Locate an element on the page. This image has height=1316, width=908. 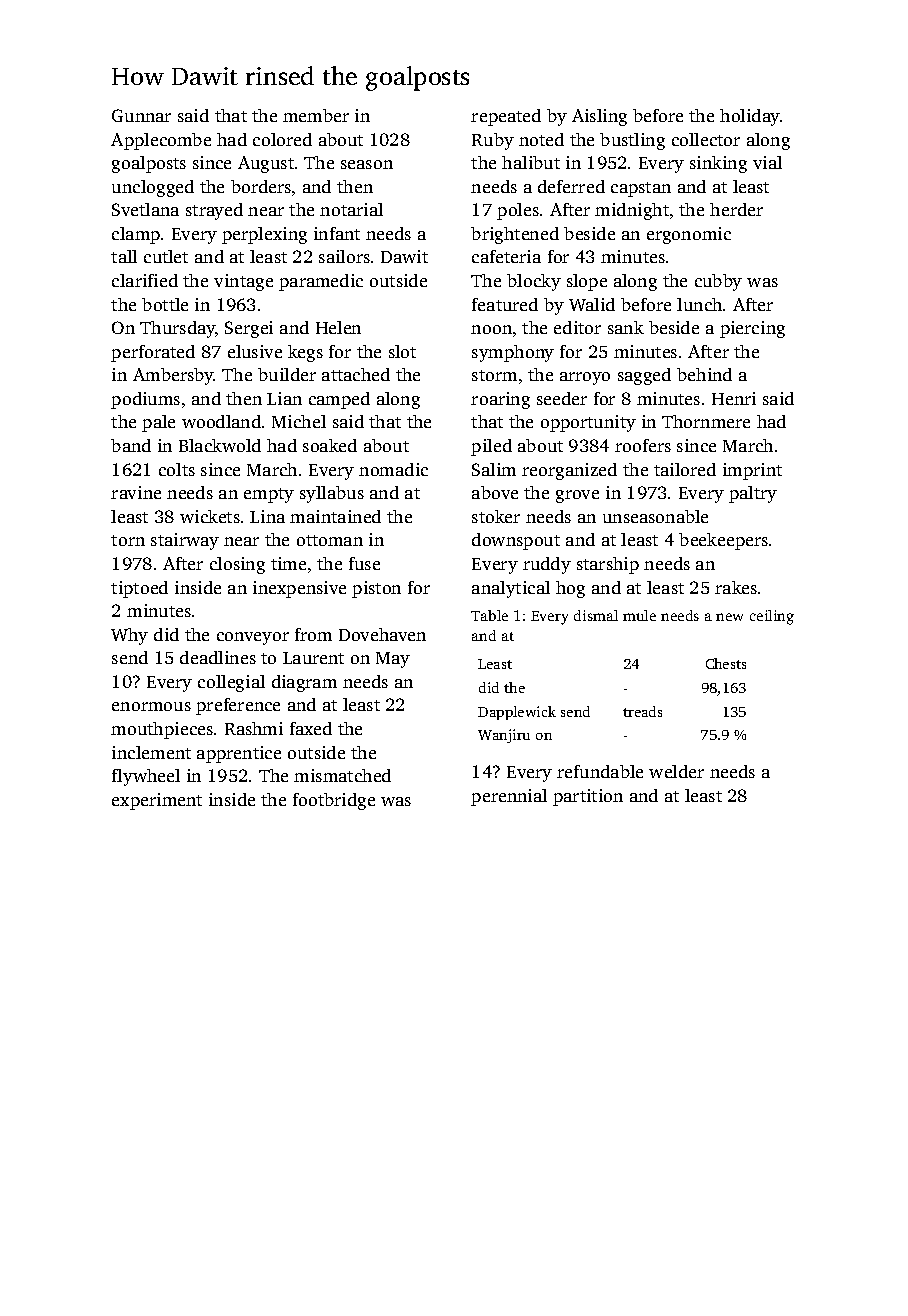
colored is located at coordinates (282, 139).
